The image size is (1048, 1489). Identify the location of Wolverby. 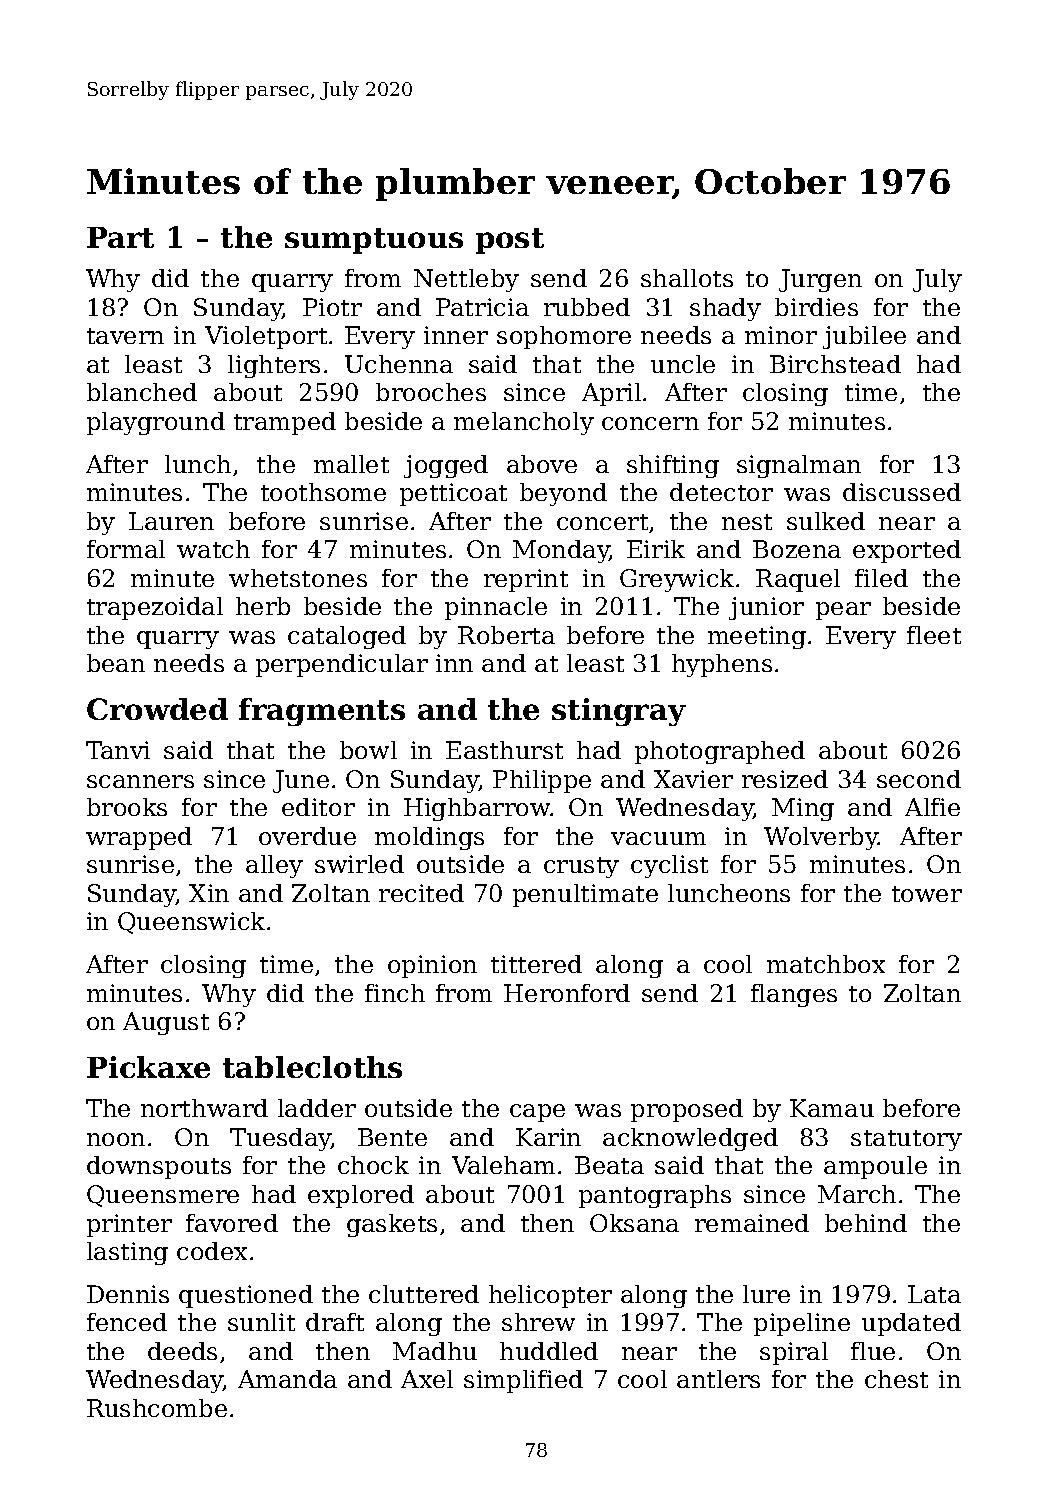
(821, 838).
